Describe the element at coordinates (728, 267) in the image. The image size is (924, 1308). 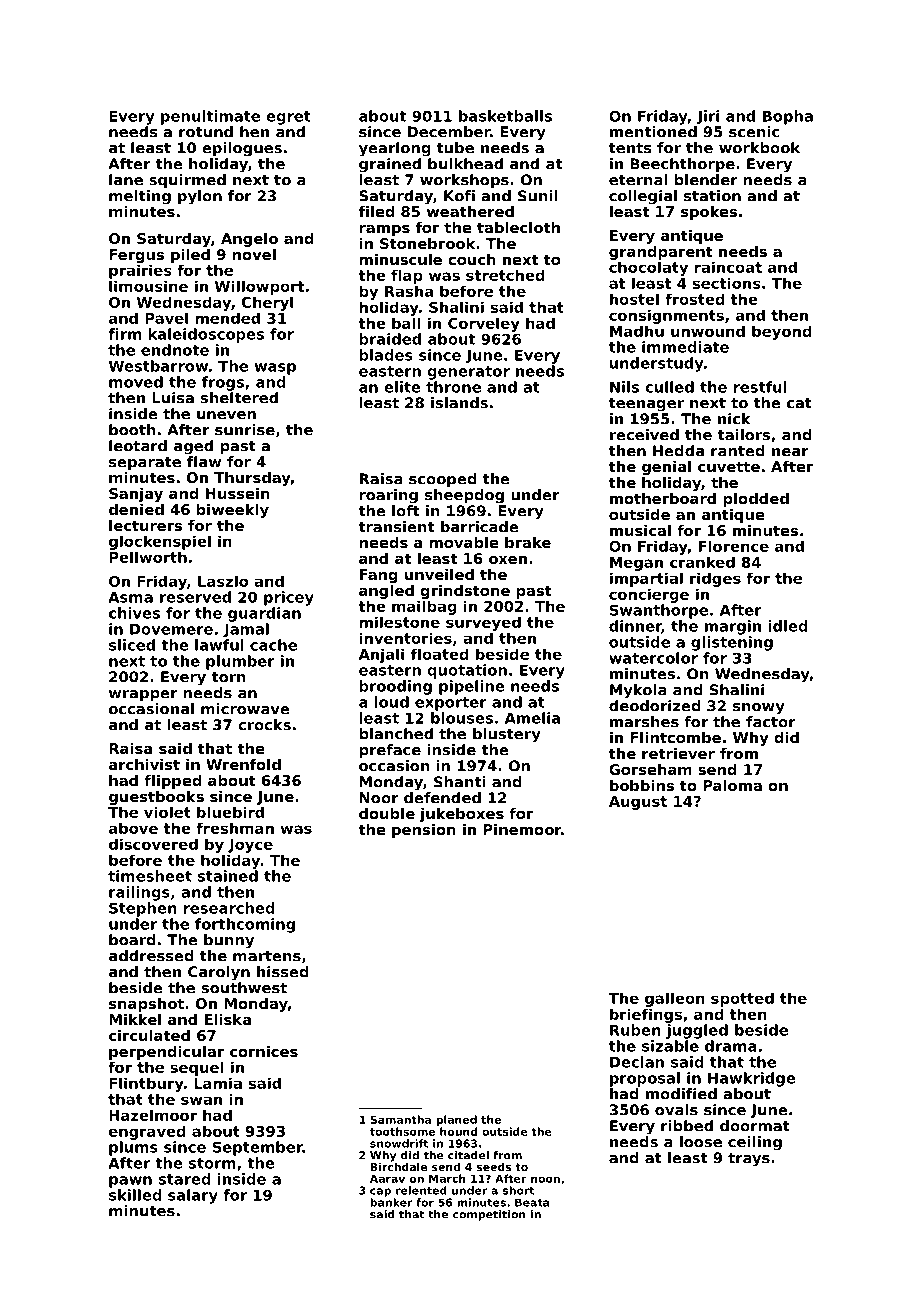
I see `raincoat` at that location.
